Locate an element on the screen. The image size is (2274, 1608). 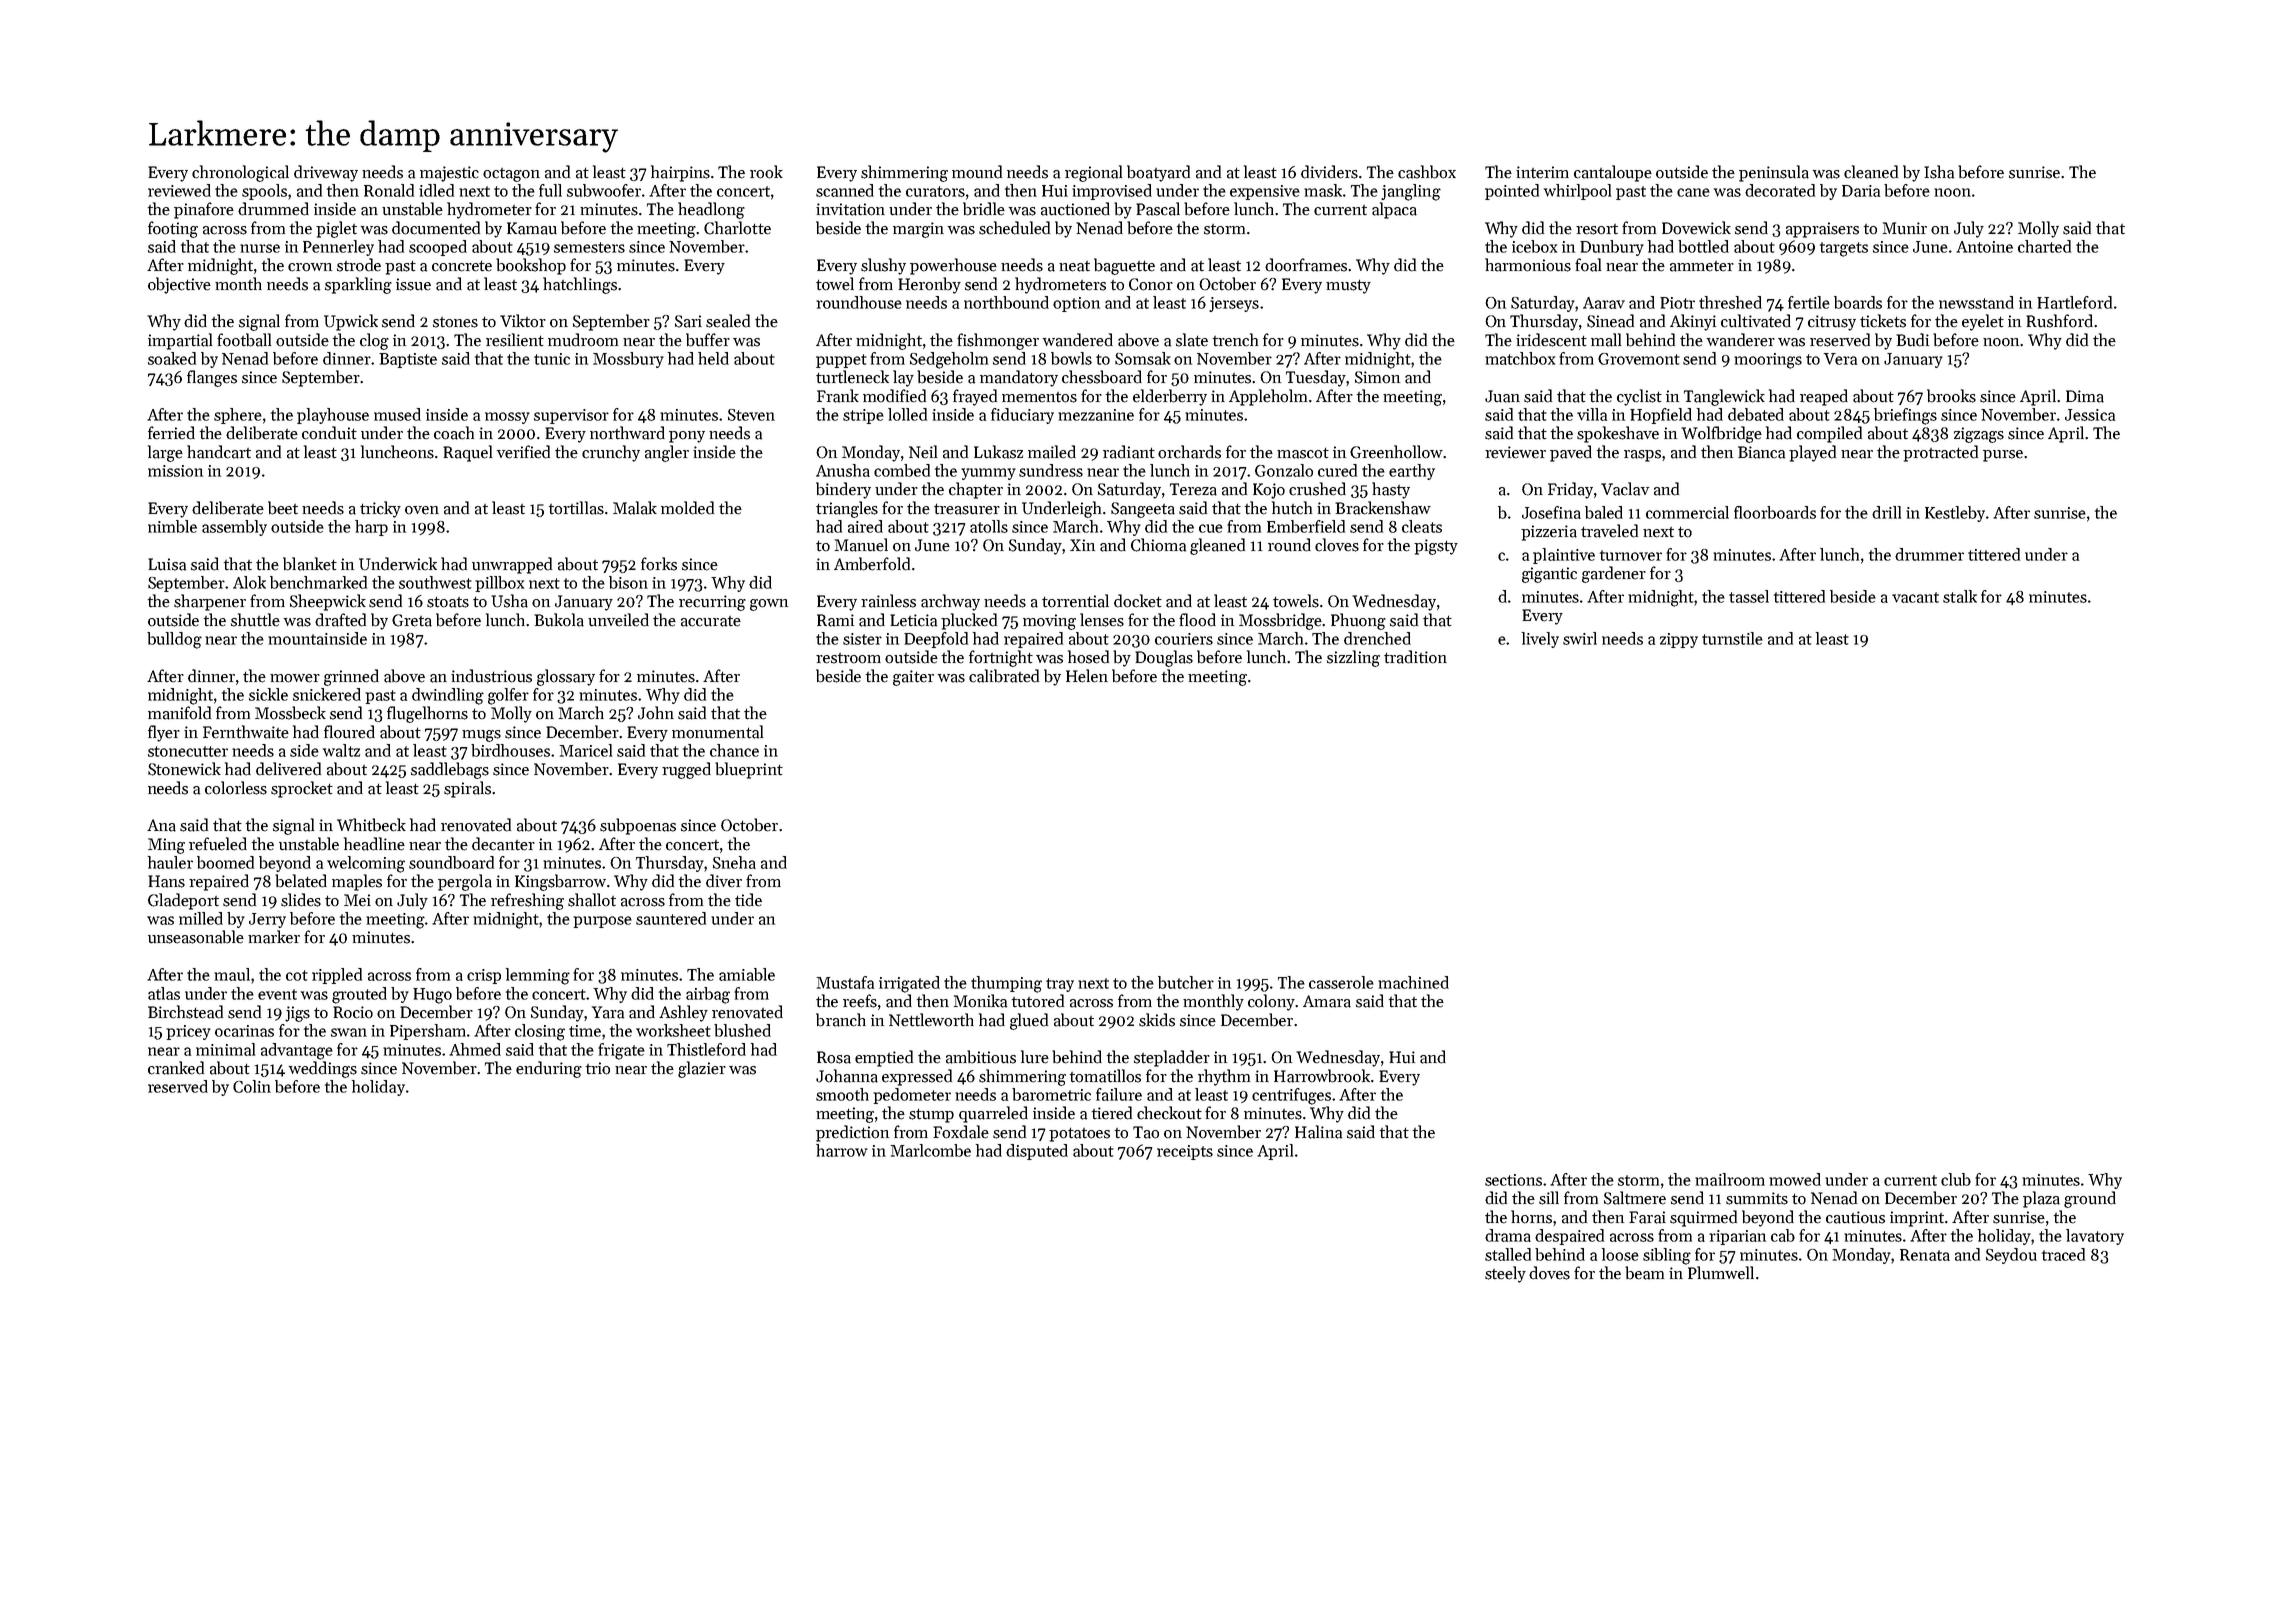
monumental is located at coordinates (717, 732).
